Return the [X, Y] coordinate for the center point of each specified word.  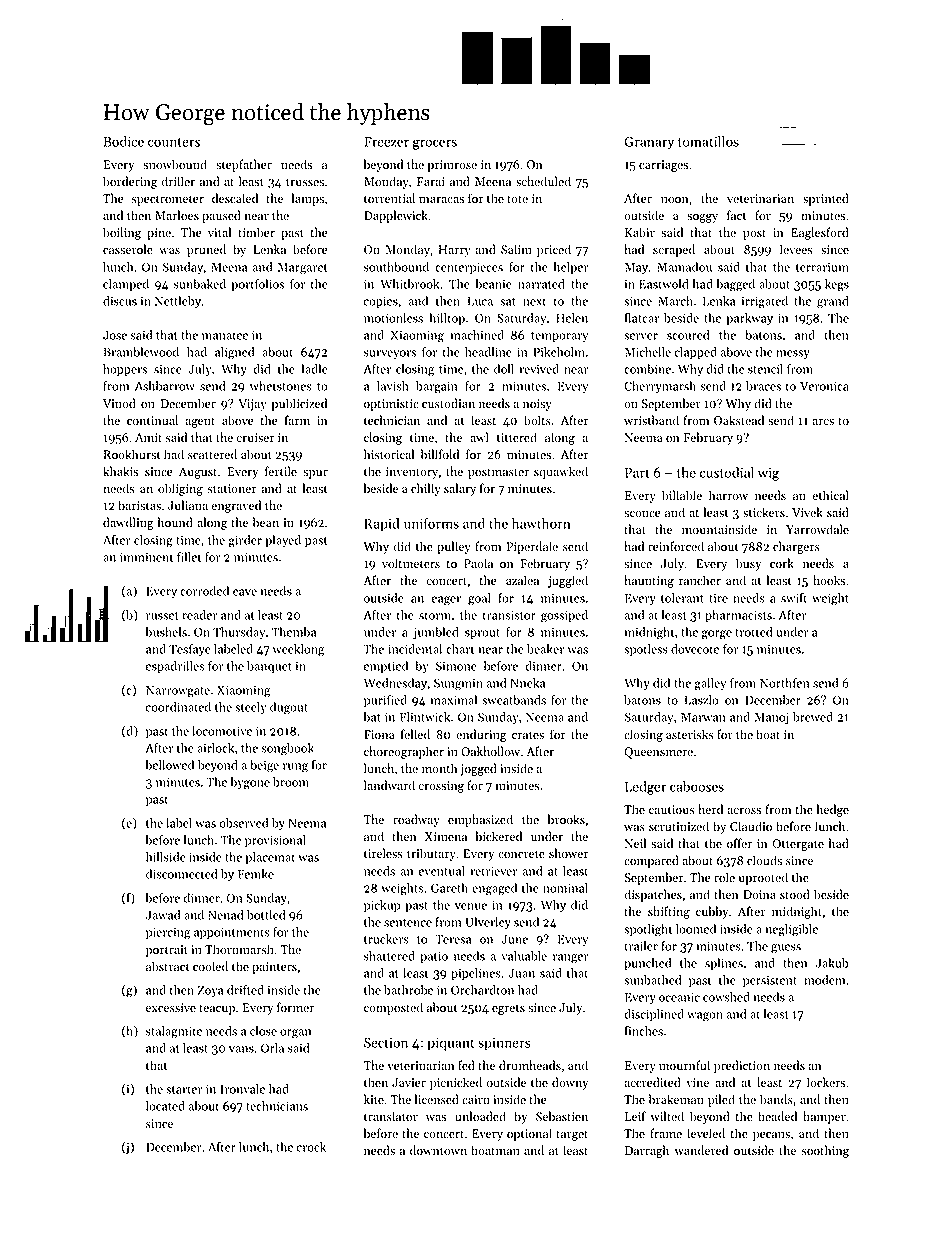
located [165, 1106]
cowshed [726, 997]
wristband [651, 420]
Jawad [163, 915]
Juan [521, 973]
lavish [393, 386]
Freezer [386, 142]
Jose [115, 335]
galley [710, 684]
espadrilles [175, 667]
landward [389, 785]
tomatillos [708, 141]
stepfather [244, 165]
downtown [438, 1150]
